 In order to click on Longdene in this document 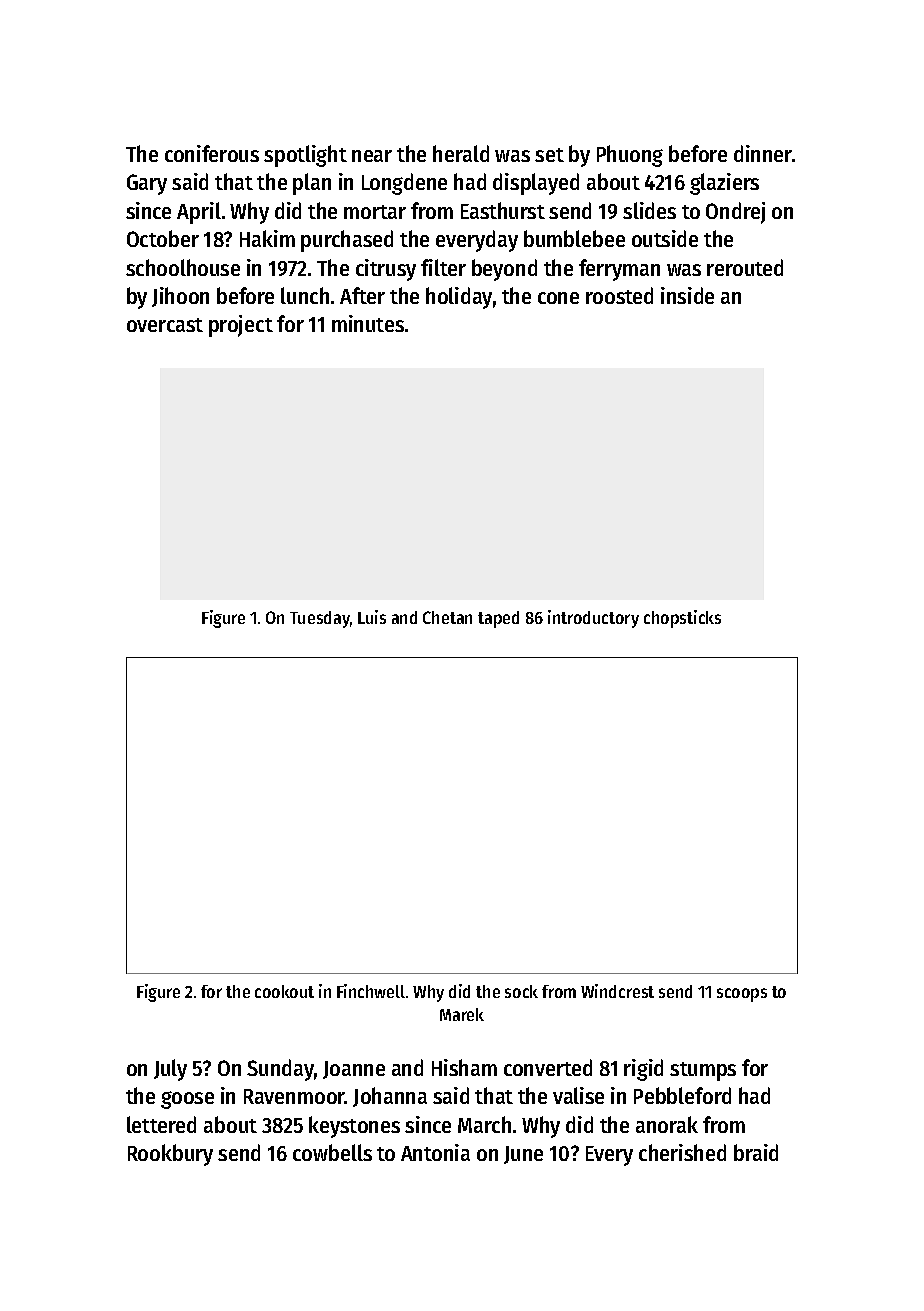, I will do `click(404, 184)`.
